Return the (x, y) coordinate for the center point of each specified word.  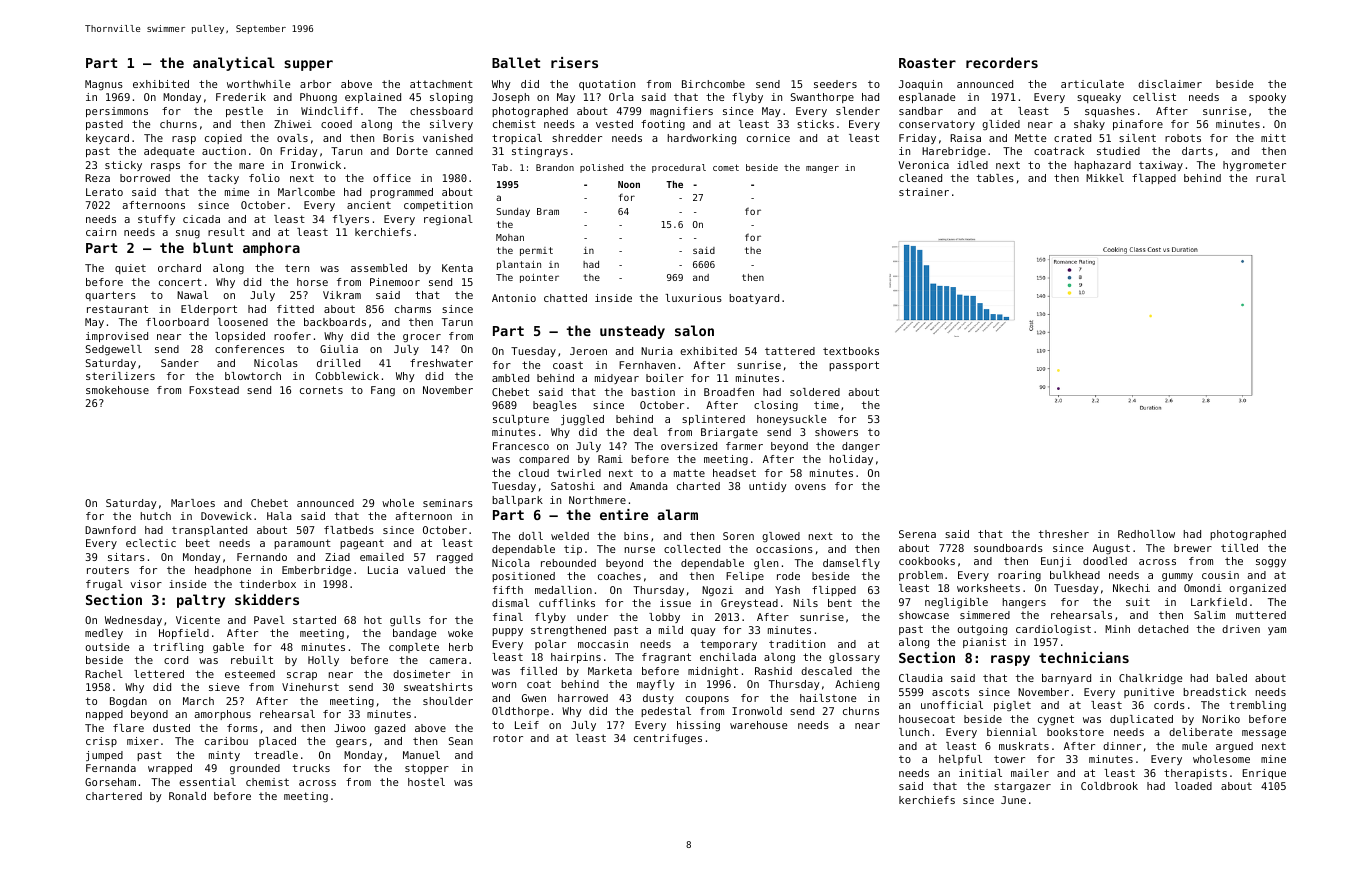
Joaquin (920, 85)
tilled (1239, 548)
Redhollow (1146, 534)
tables (995, 178)
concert (180, 282)
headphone (223, 571)
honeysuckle (791, 420)
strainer (924, 192)
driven (1241, 629)
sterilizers (120, 376)
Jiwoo (349, 728)
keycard (107, 139)
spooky (1267, 98)
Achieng (857, 685)
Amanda (649, 486)
